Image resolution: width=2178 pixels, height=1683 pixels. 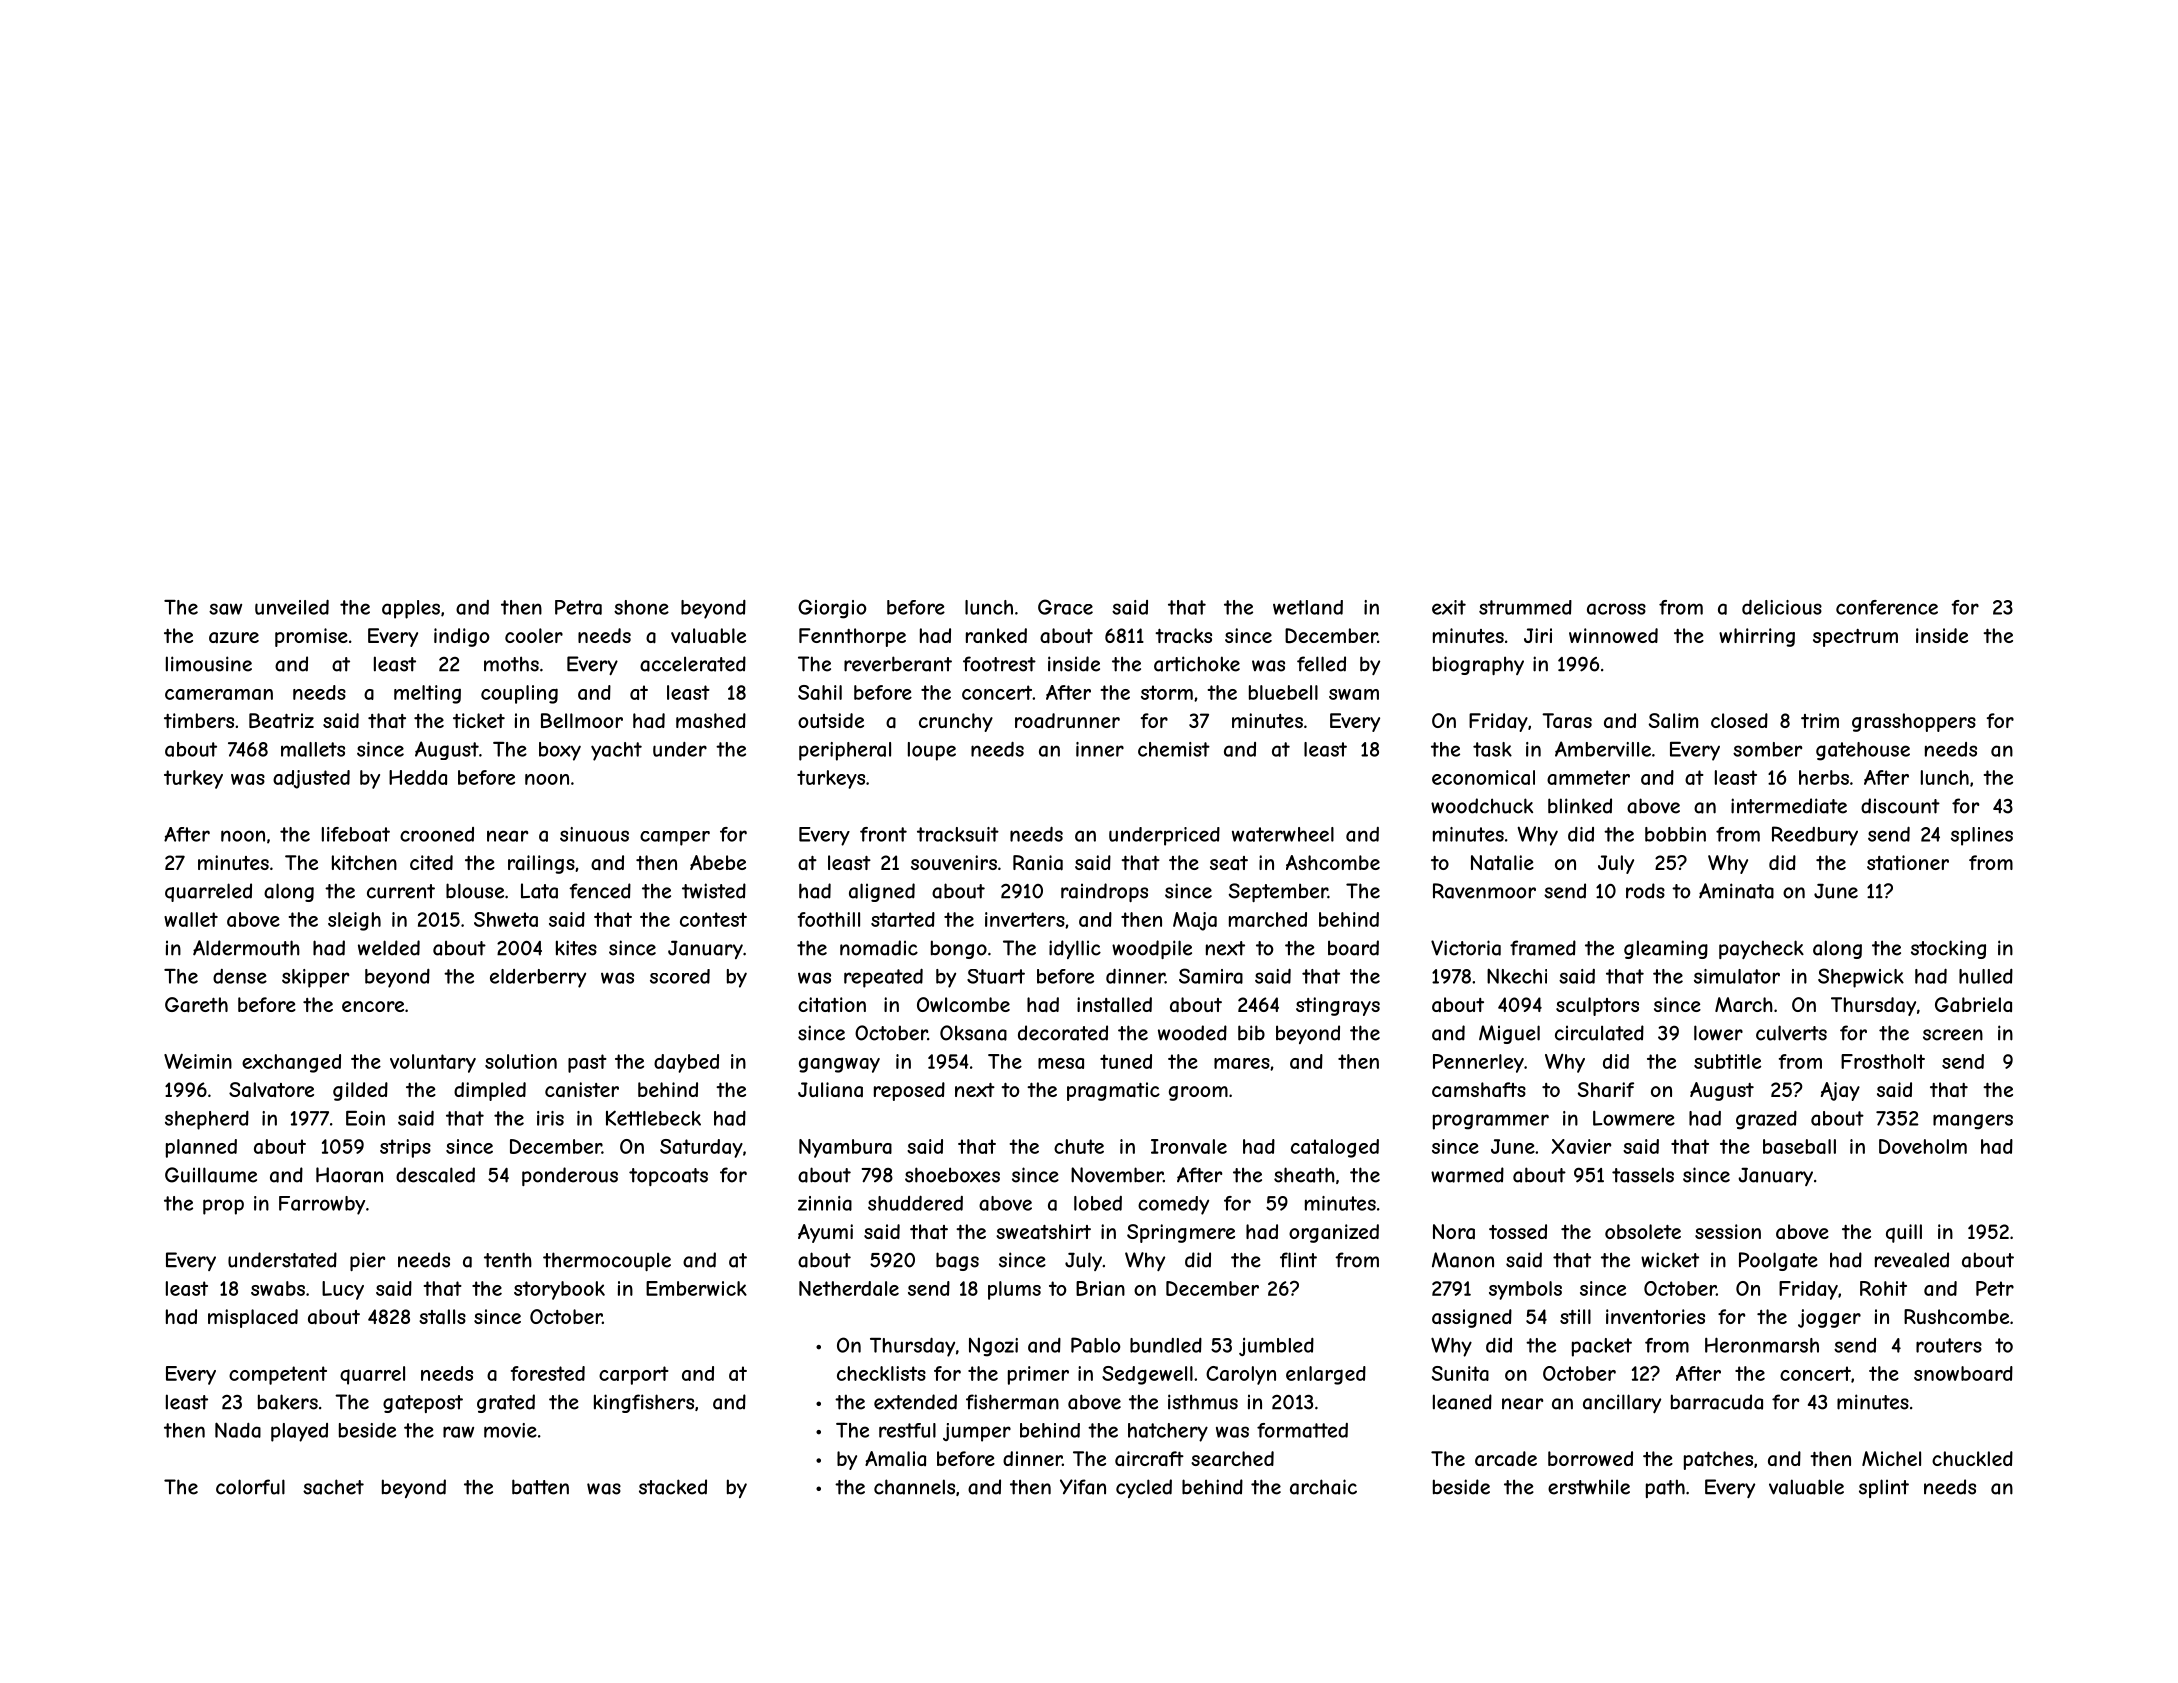 What do you see at coordinates (1308, 607) in the image?
I see `wetland` at bounding box center [1308, 607].
